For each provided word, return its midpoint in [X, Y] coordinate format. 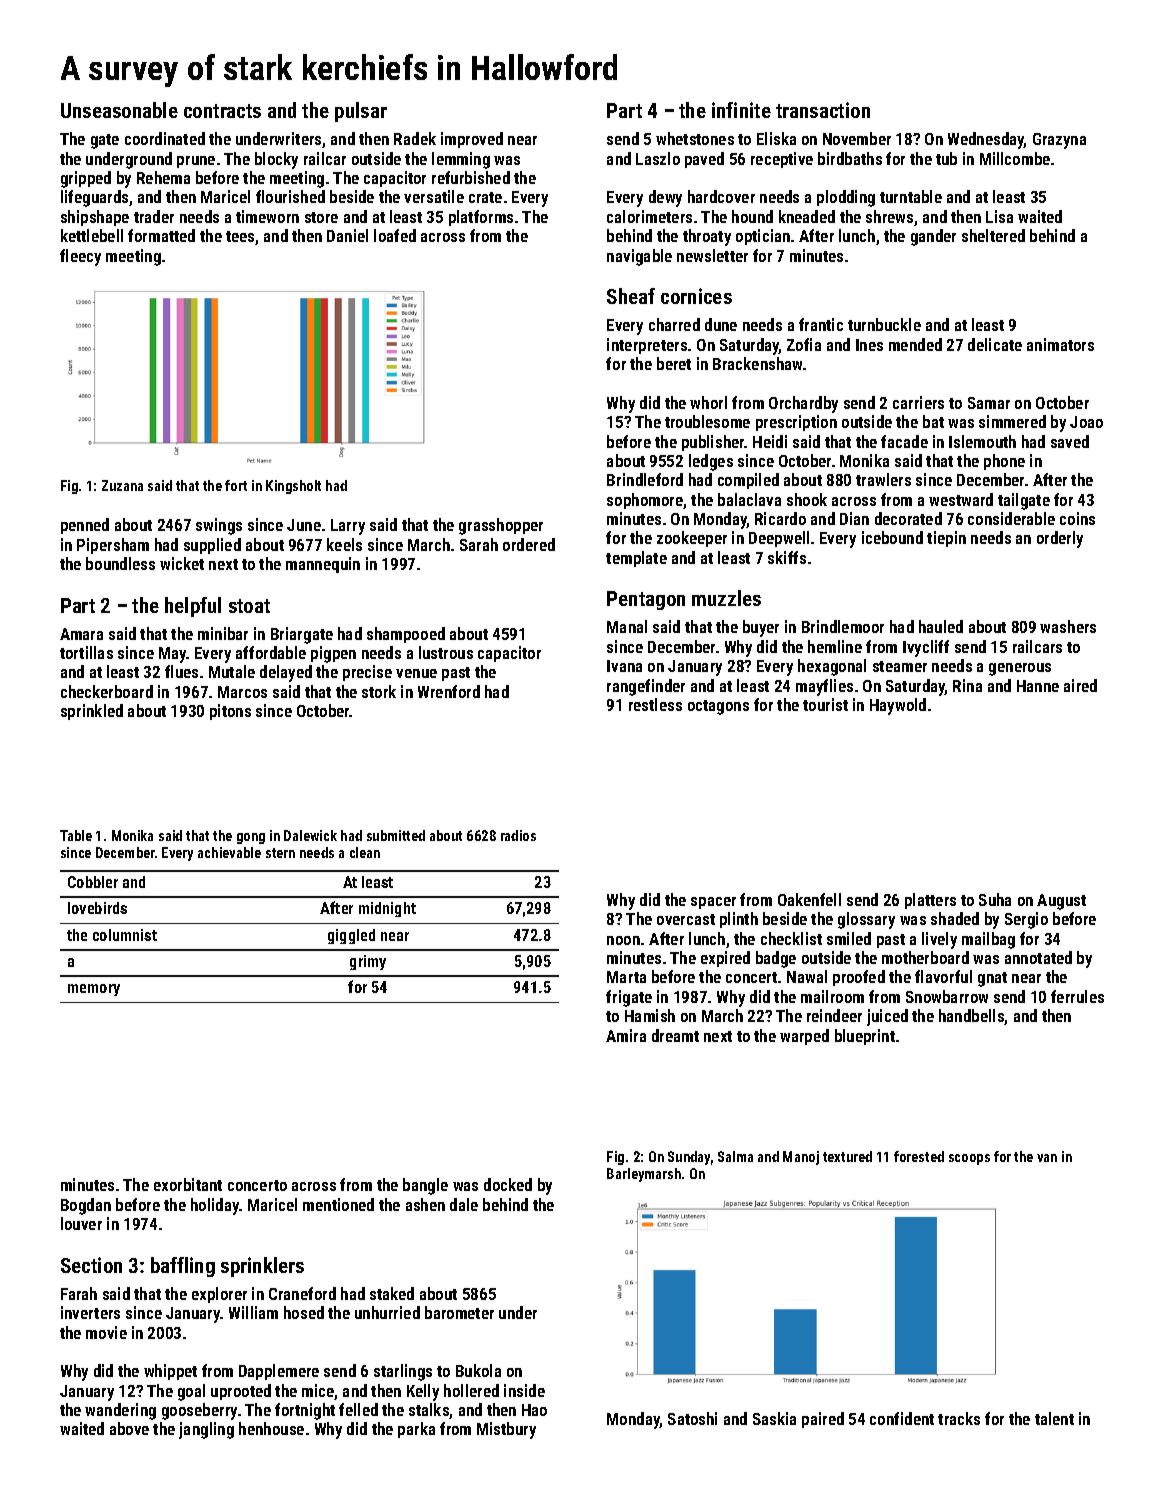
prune [196, 162]
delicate [995, 344]
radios [518, 835]
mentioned [338, 1204]
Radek [415, 138]
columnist [125, 935]
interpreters [647, 346]
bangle [425, 1186]
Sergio [1026, 920]
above [129, 1428]
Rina [967, 685]
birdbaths [850, 158]
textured [847, 1156]
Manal [627, 626]
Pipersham [113, 546]
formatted [161, 235]
